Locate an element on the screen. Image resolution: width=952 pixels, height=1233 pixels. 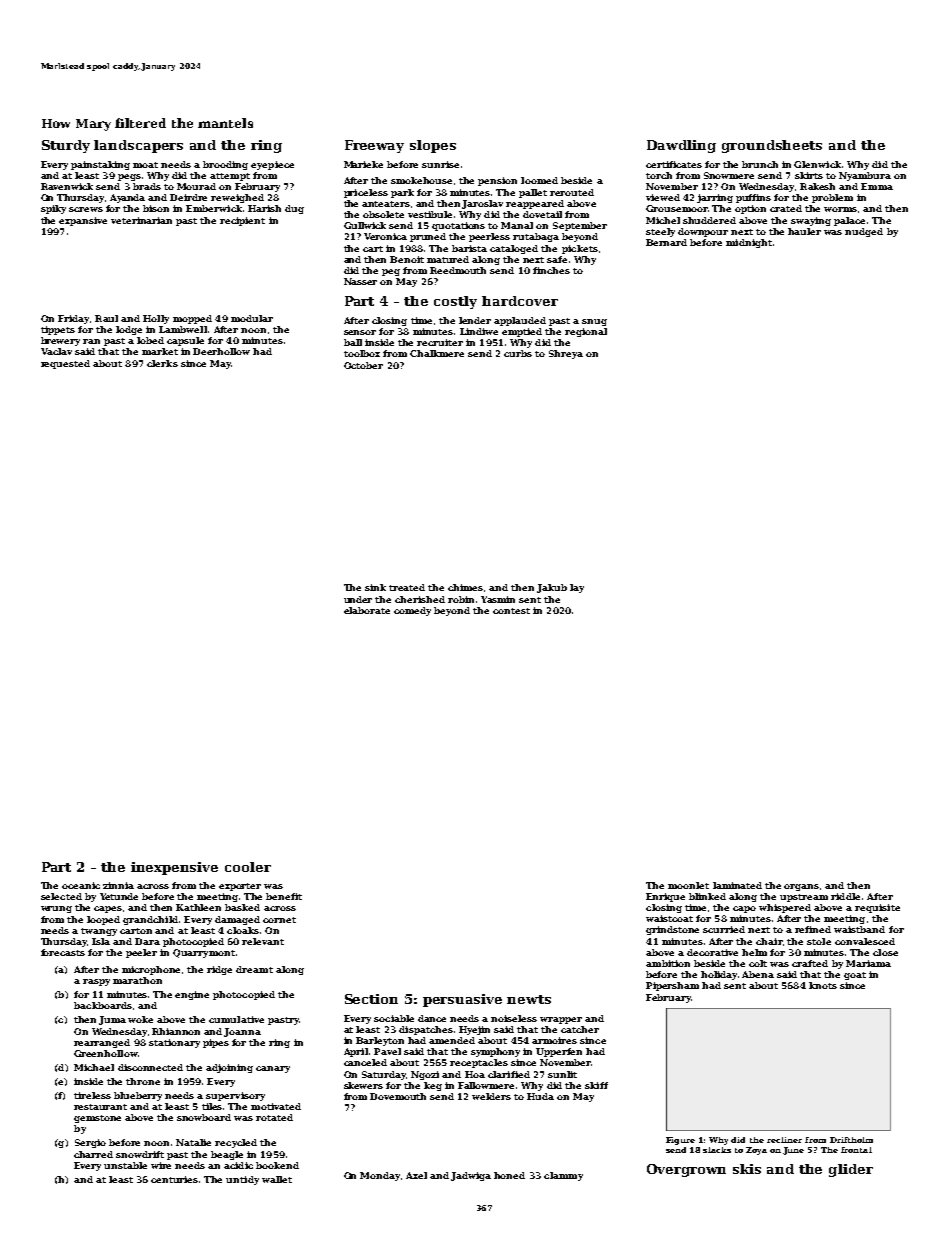
groundsheets is located at coordinates (772, 146).
